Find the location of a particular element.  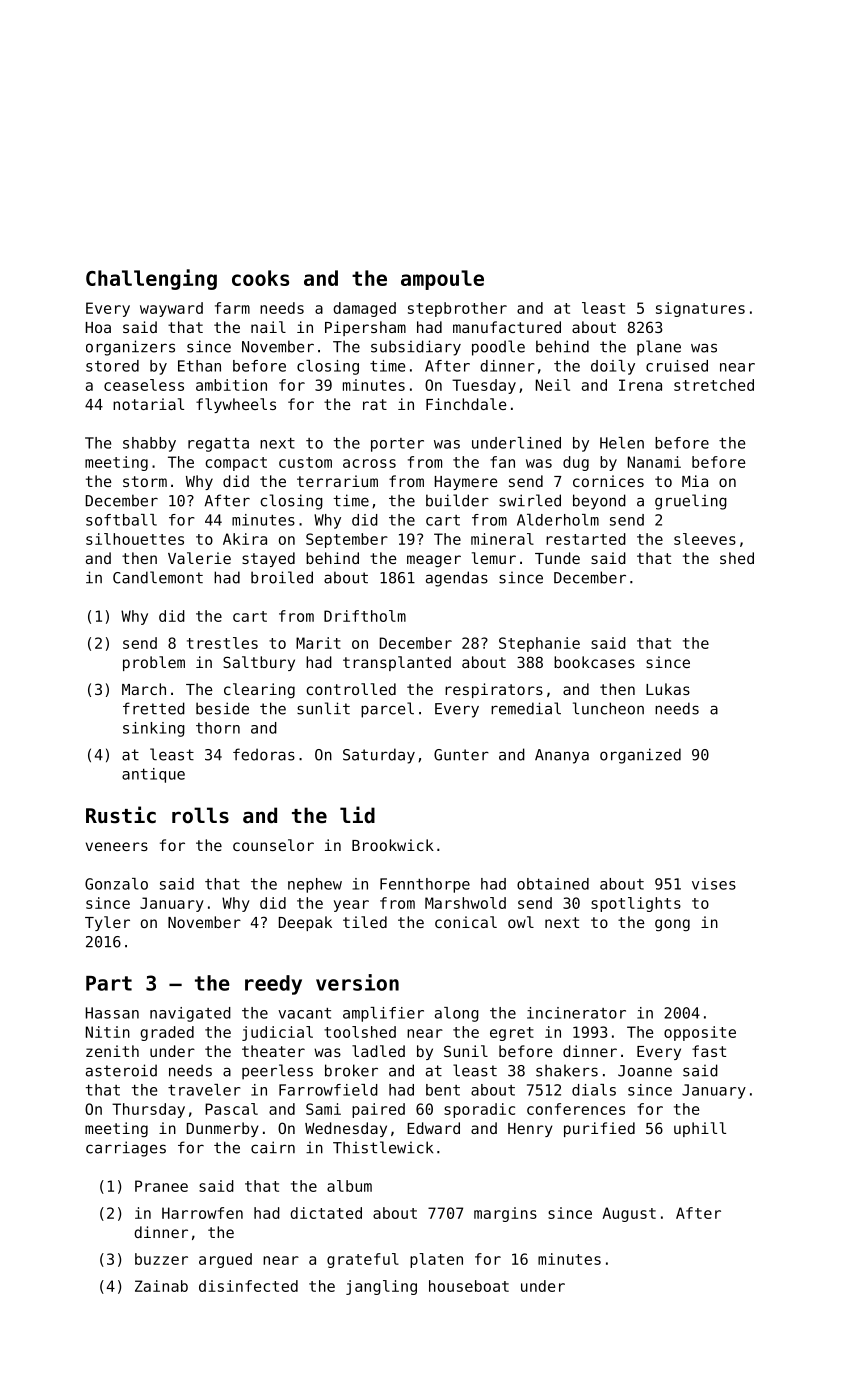

Zainab is located at coordinates (161, 1286).
